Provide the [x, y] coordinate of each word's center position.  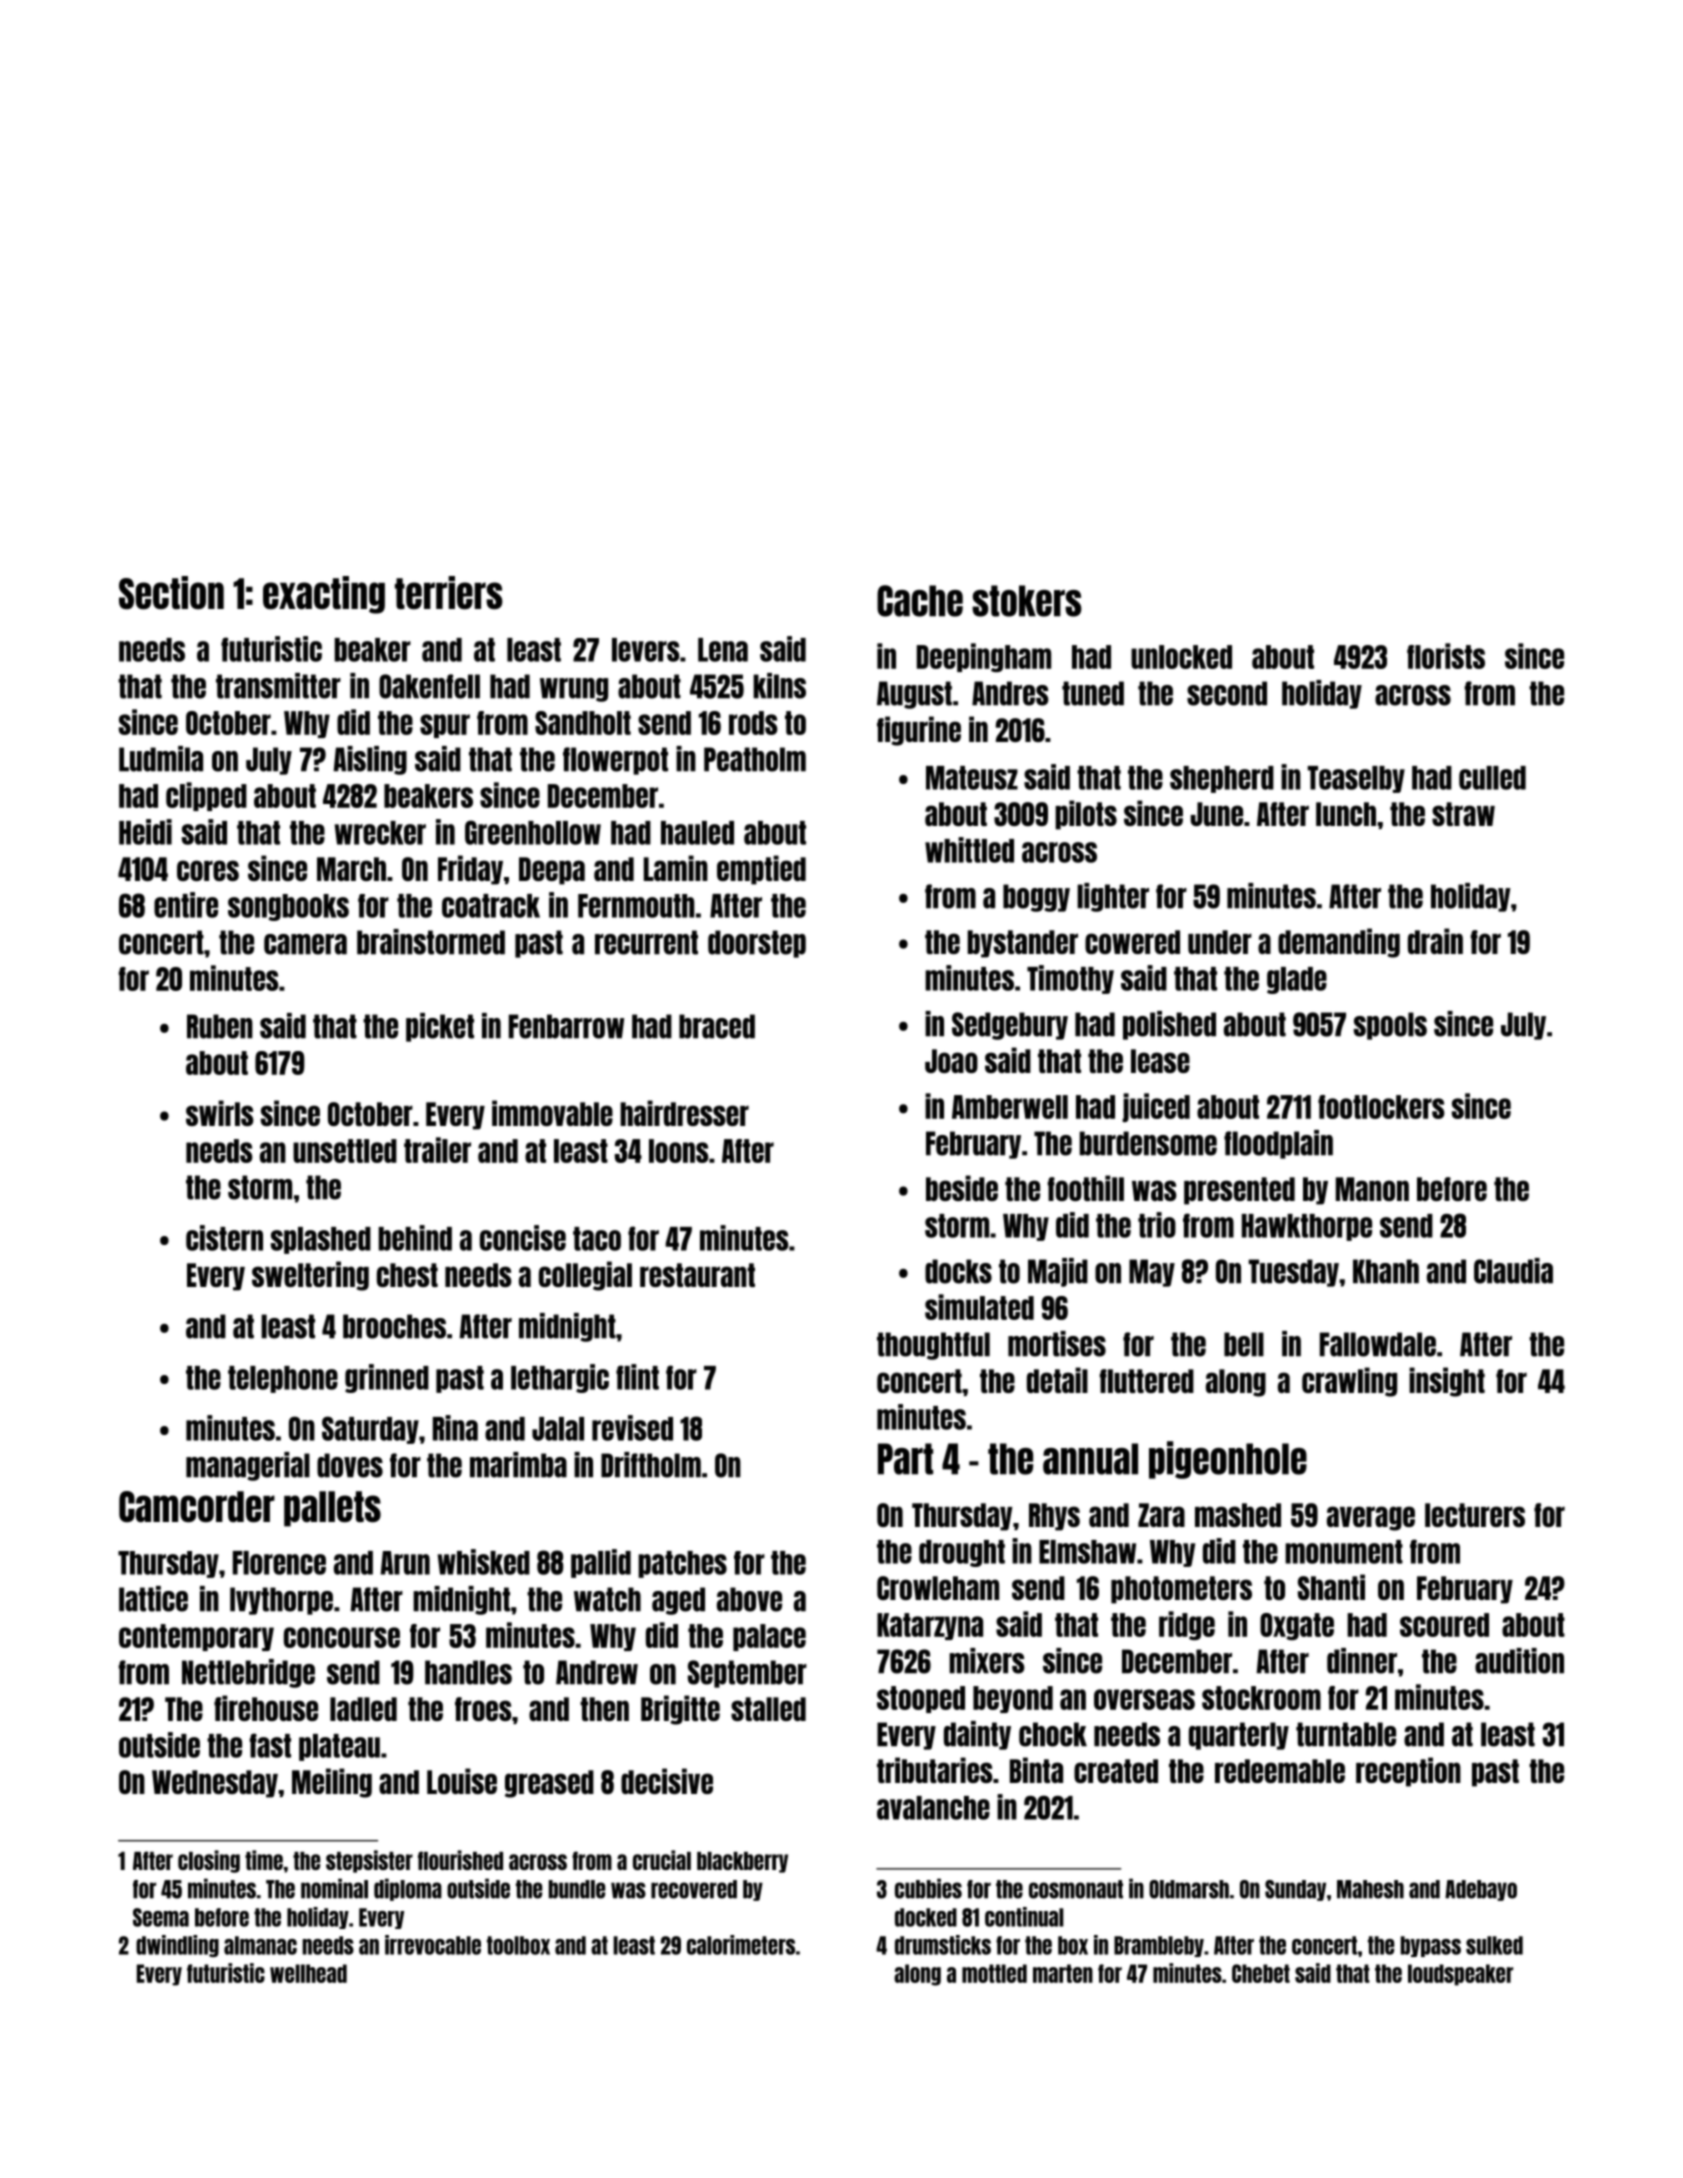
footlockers [1381, 1107]
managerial [248, 1466]
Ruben [220, 1026]
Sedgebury [1010, 1026]
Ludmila [161, 759]
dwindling [177, 1946]
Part [905, 1459]
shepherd [1222, 779]
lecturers [1475, 1515]
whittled [969, 850]
